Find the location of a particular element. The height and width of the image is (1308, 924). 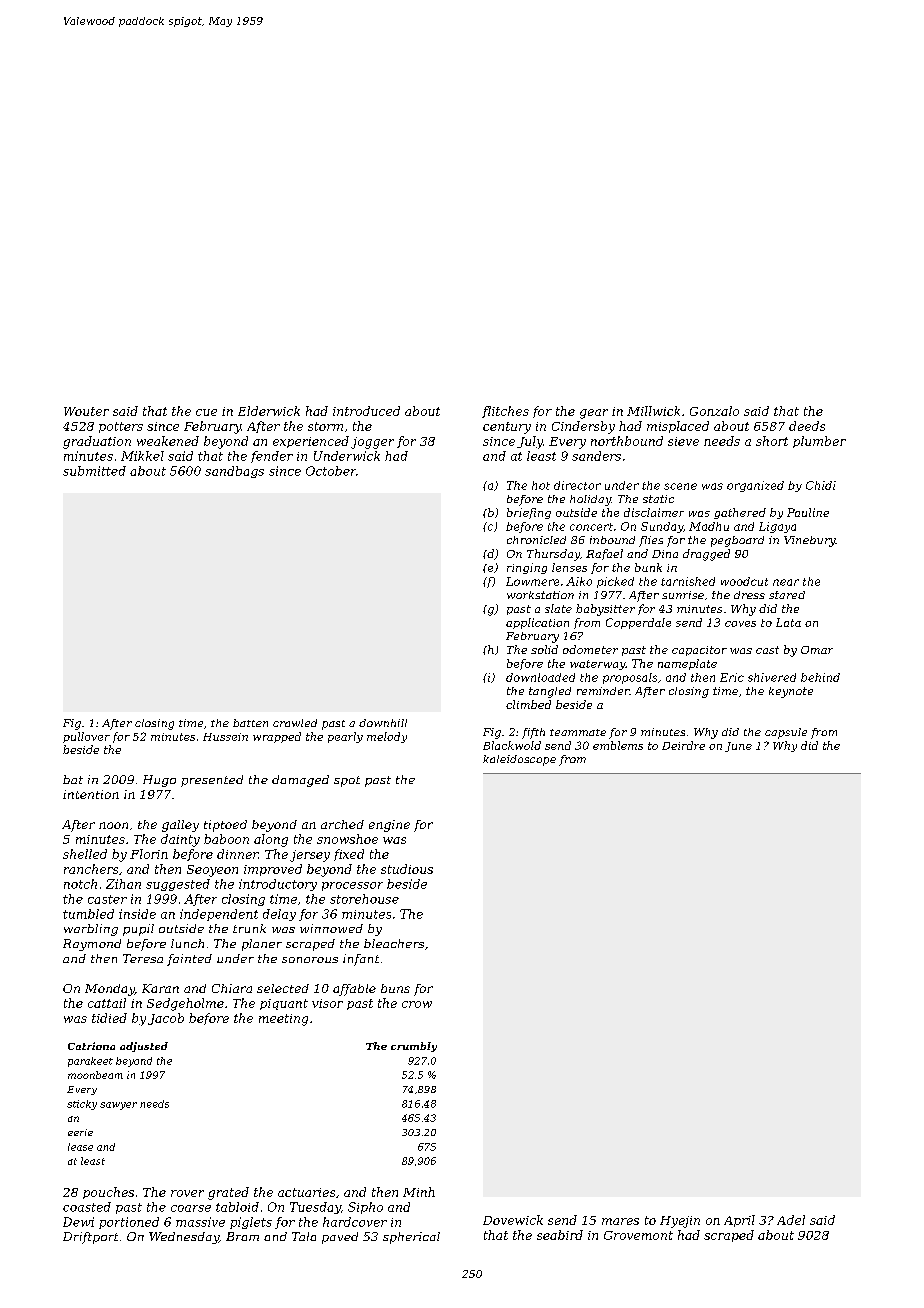

bleachers is located at coordinates (394, 943).
